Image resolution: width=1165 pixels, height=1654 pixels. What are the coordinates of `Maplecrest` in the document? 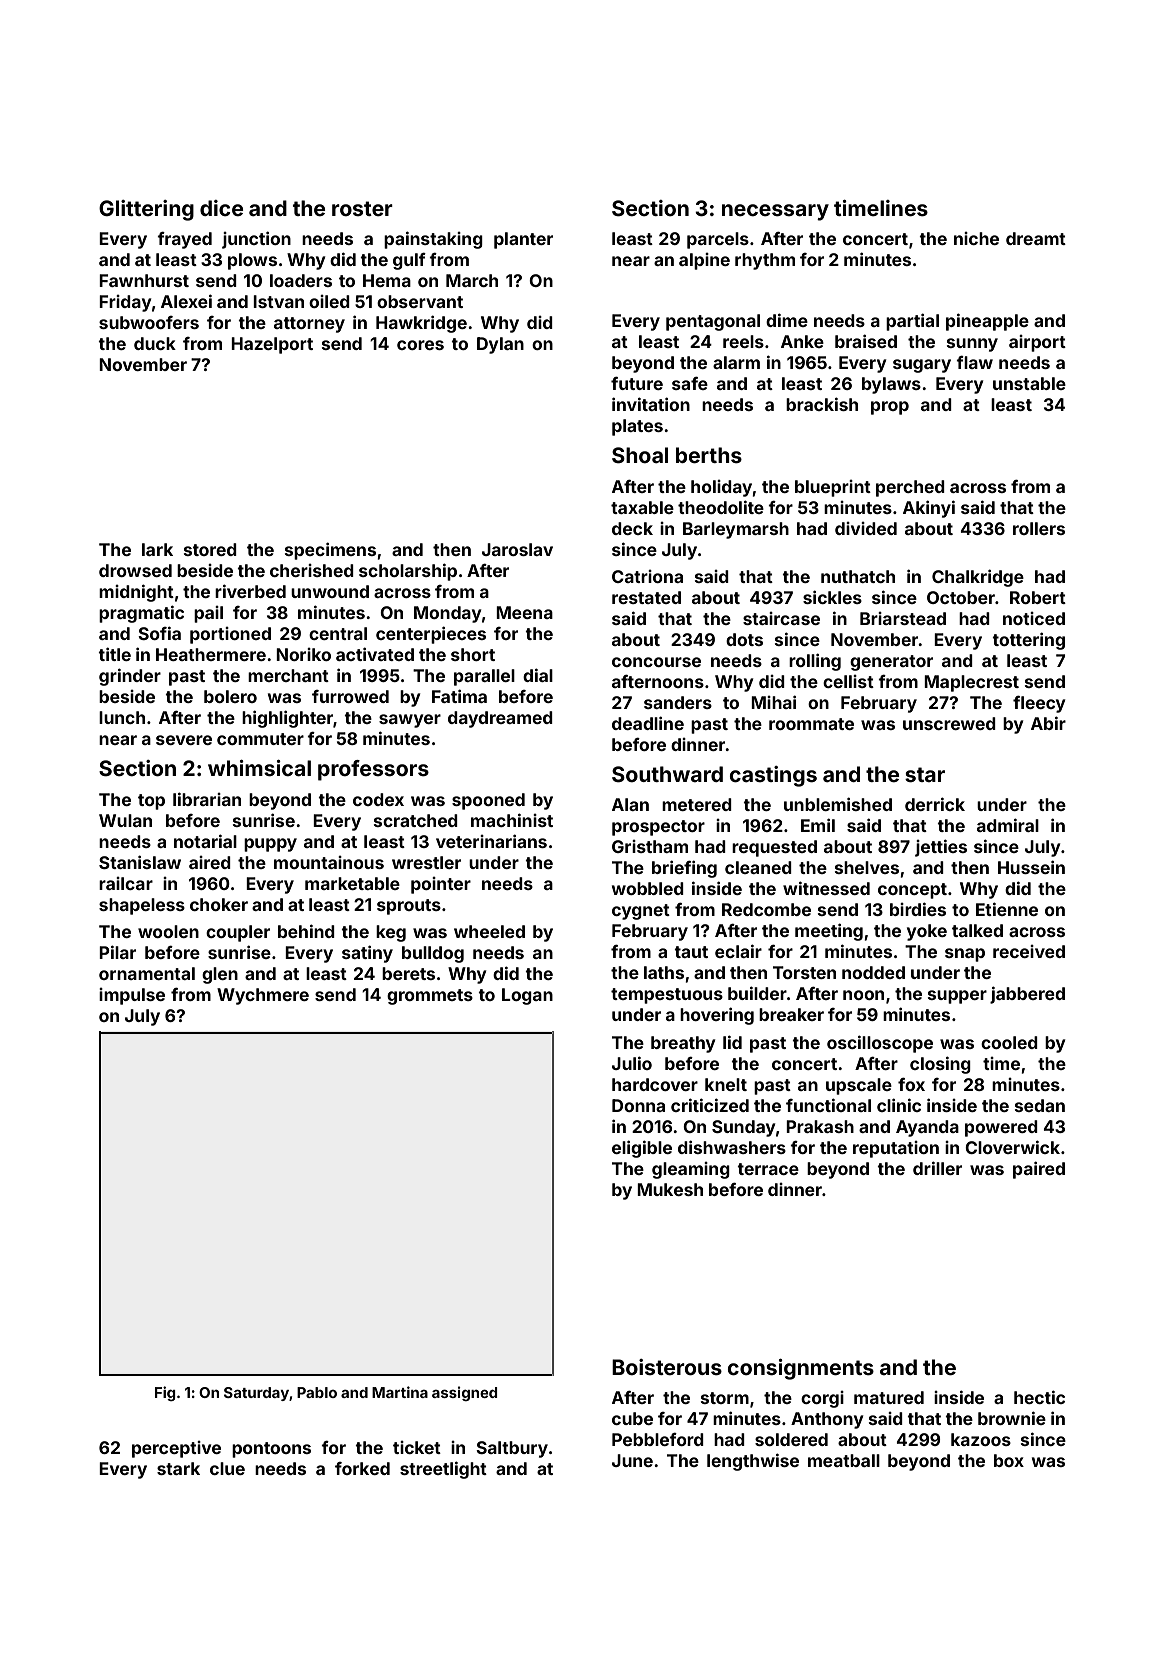 It's located at (971, 683).
